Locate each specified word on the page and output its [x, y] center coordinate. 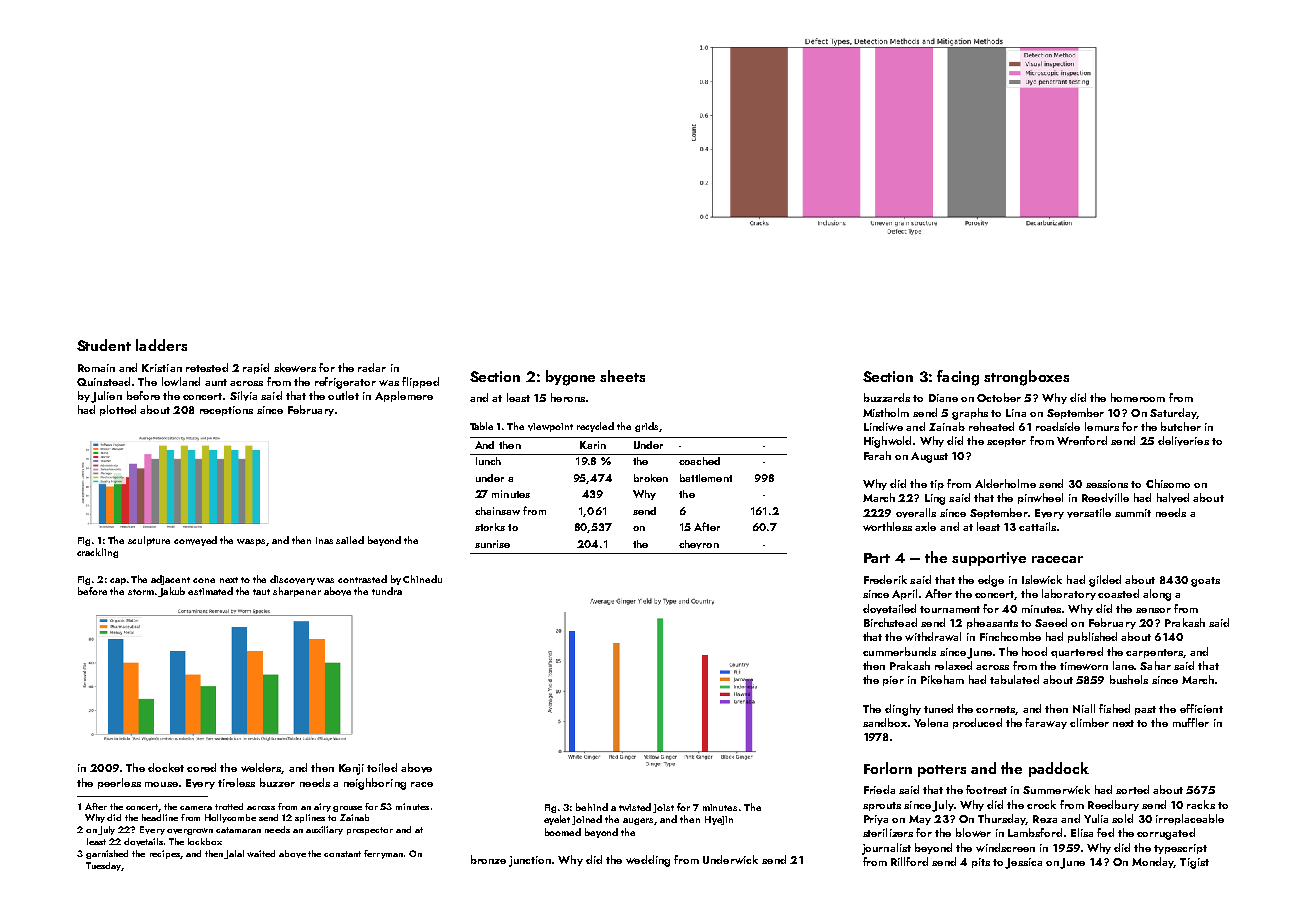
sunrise [492, 544]
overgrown [190, 831]
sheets [622, 376]
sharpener [297, 592]
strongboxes [1026, 378]
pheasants [992, 623]
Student [104, 345]
